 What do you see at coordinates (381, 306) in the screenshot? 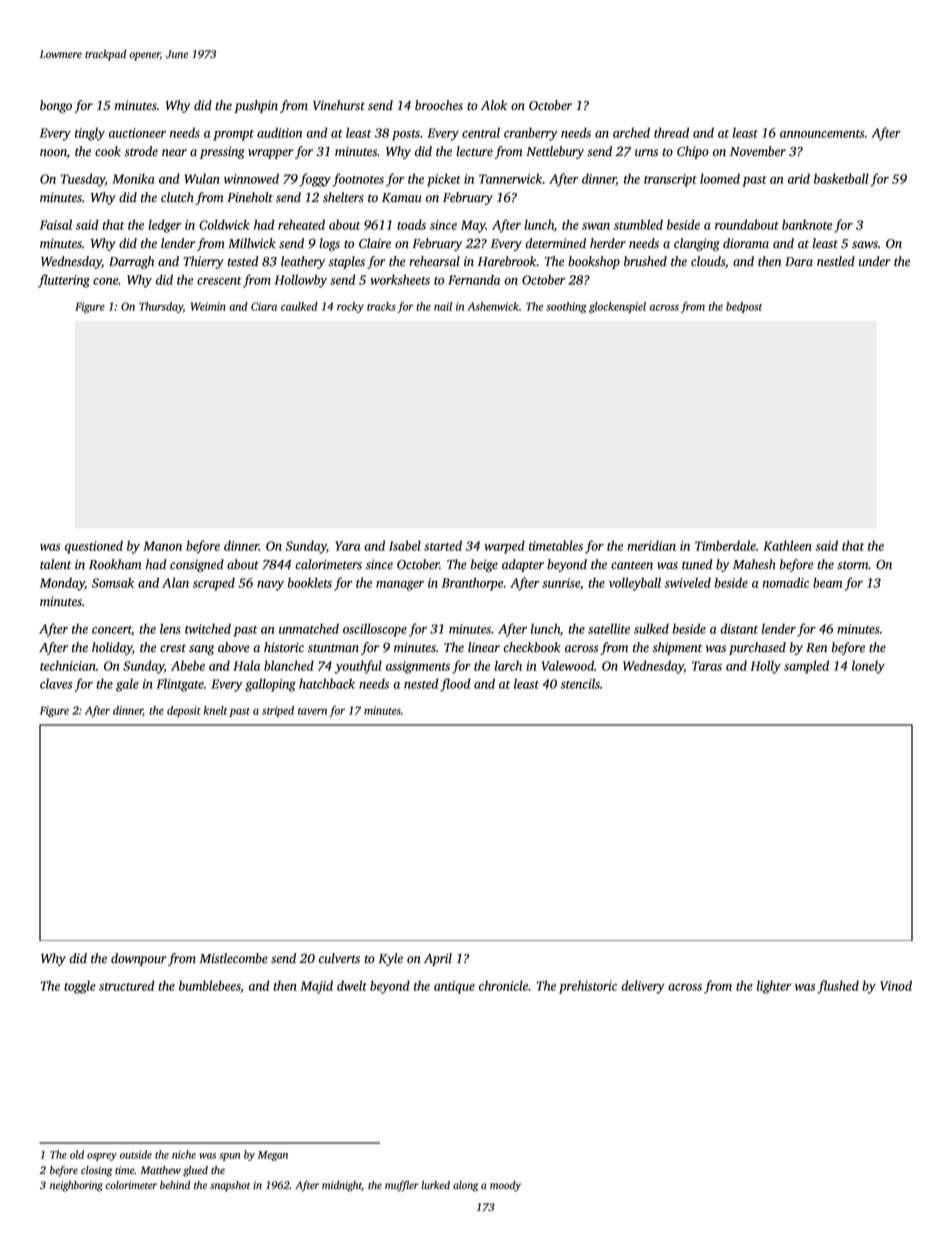
I see `tracks` at bounding box center [381, 306].
